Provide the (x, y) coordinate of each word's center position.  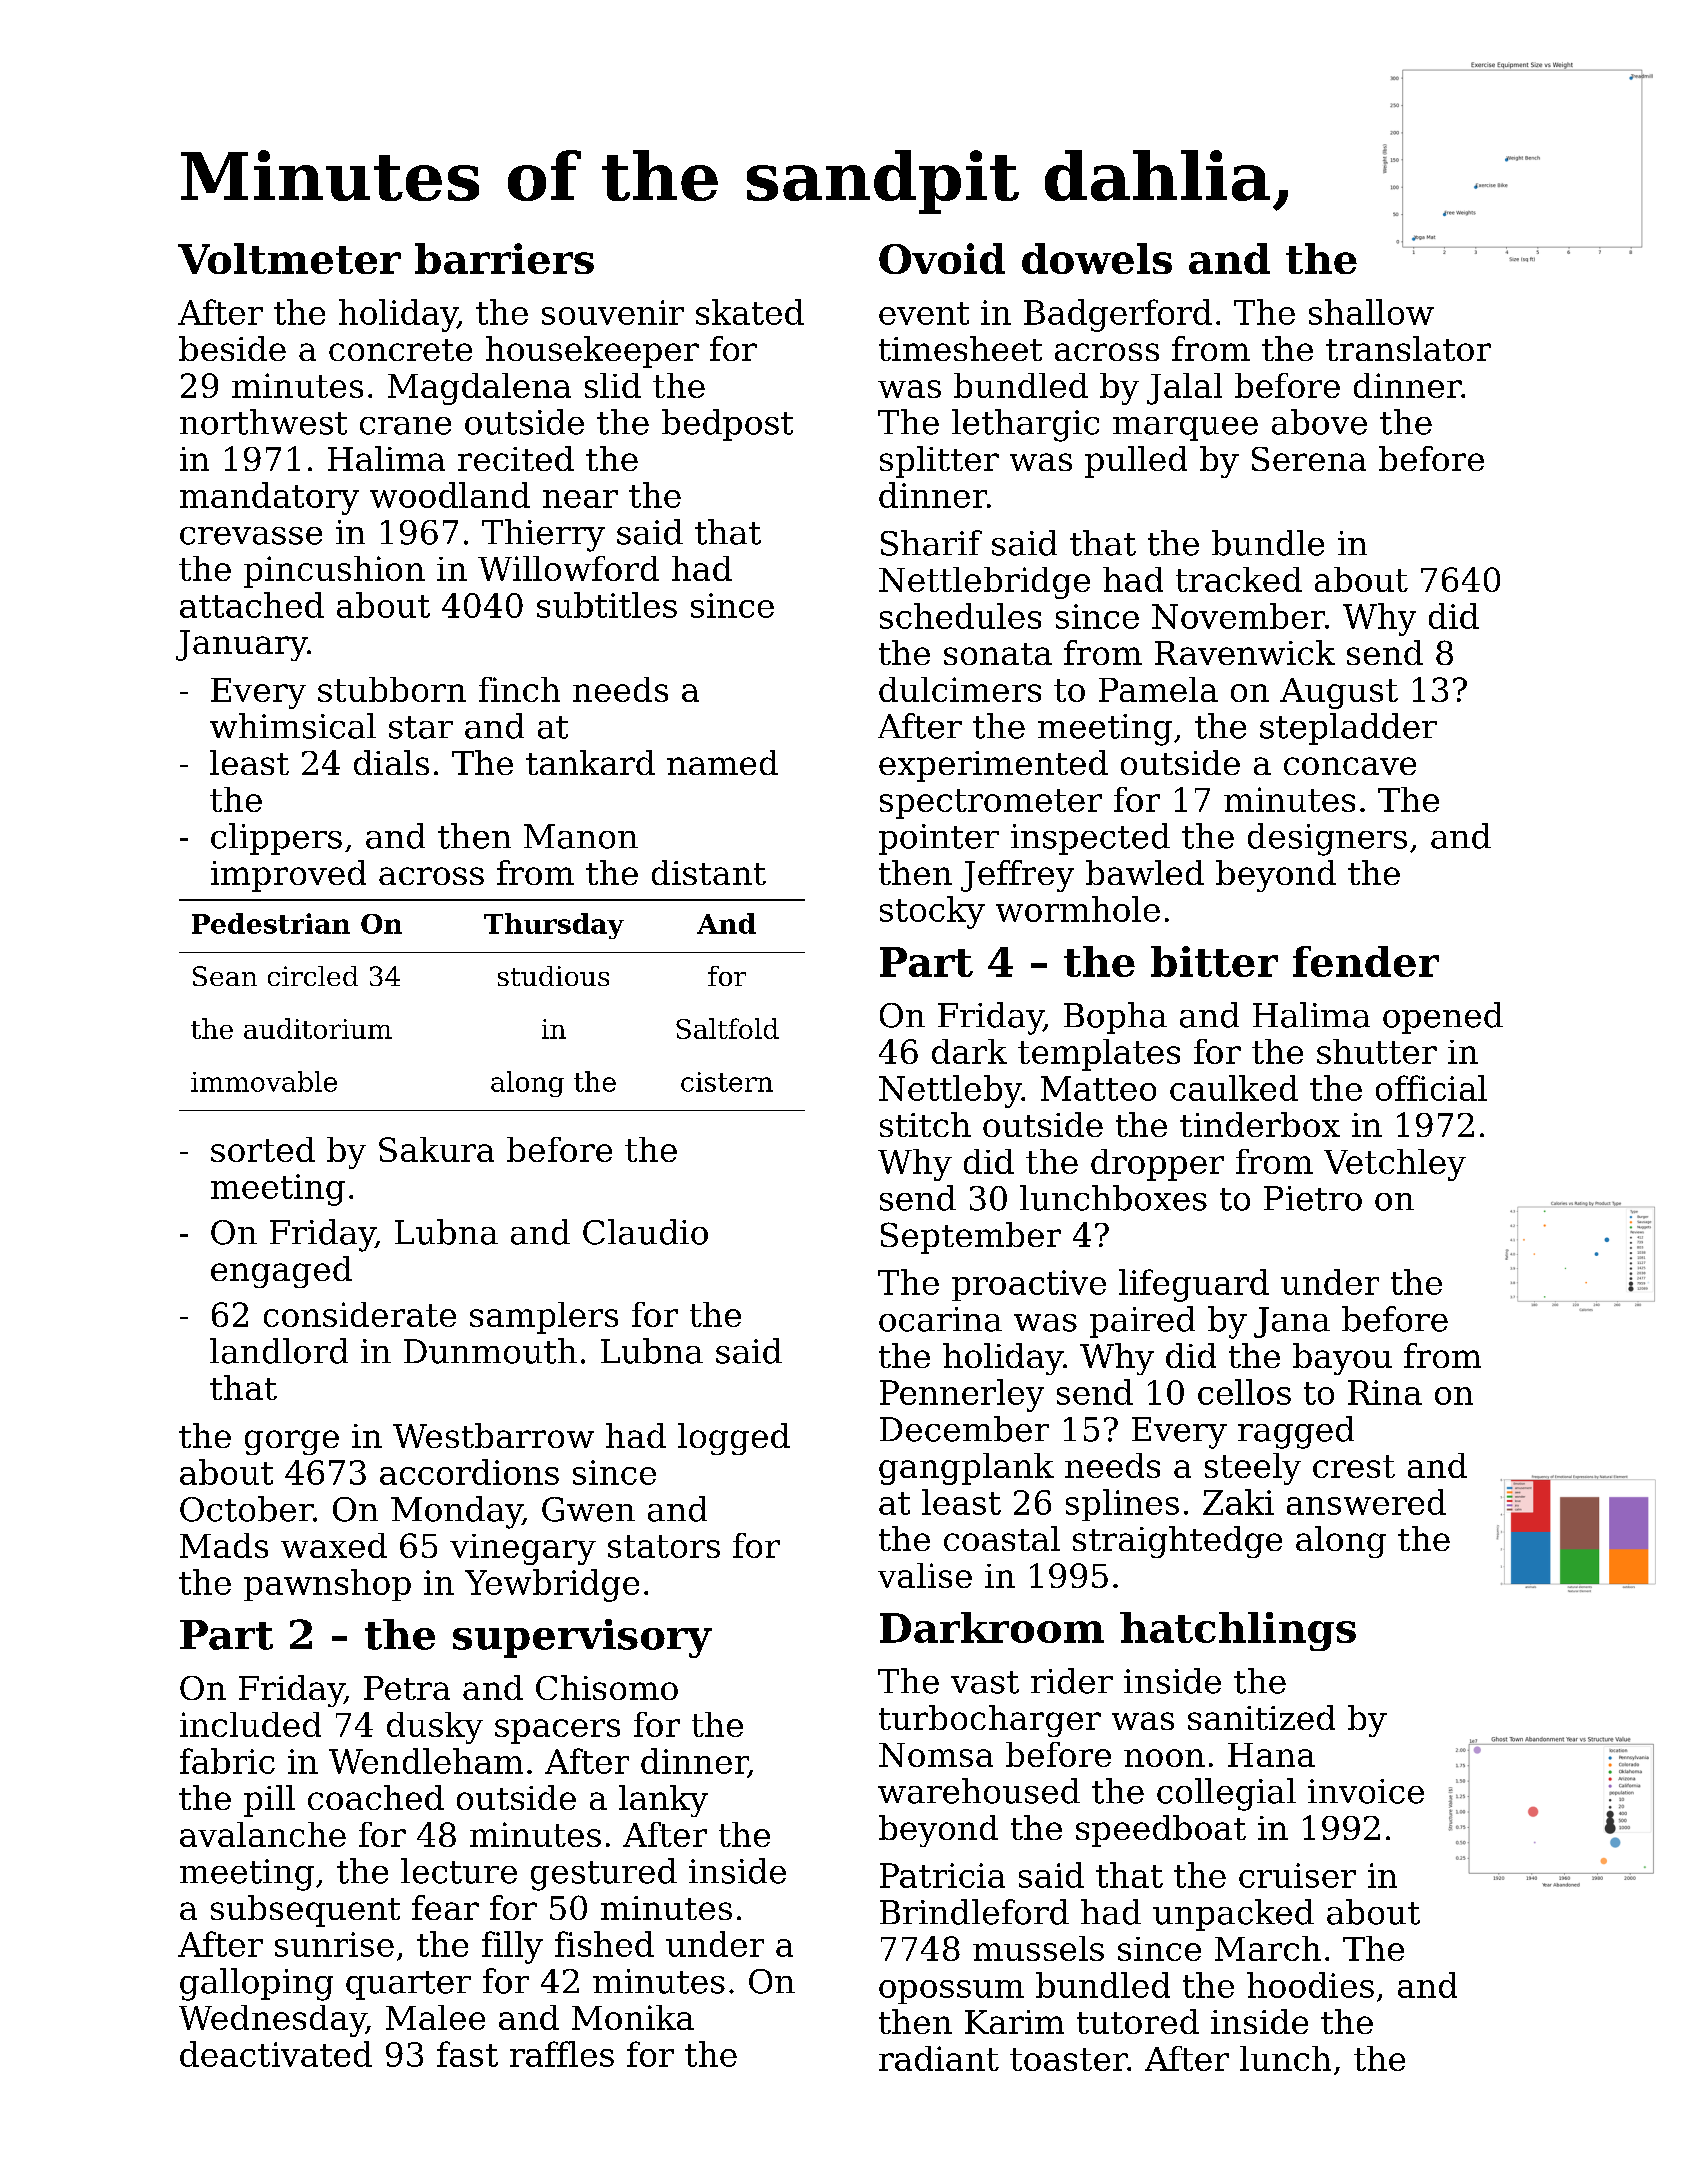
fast (467, 2054)
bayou (1342, 1359)
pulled (1136, 462)
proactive (1029, 1285)
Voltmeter (289, 258)
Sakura (436, 1149)
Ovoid (942, 258)
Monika (633, 2017)
